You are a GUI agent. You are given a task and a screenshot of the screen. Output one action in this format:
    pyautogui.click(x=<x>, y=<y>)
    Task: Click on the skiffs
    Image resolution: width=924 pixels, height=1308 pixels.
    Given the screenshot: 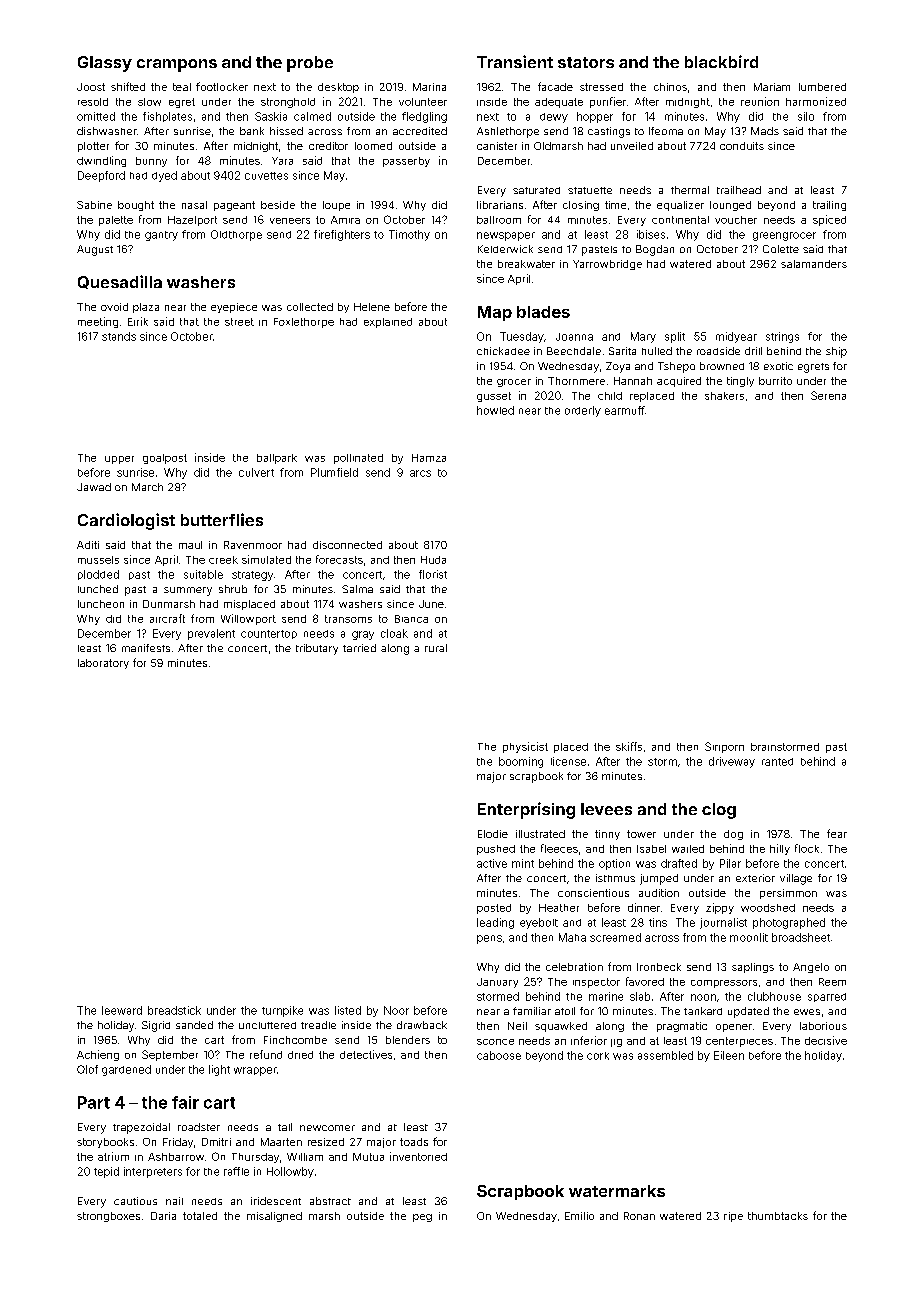 What is the action you would take?
    pyautogui.click(x=629, y=746)
